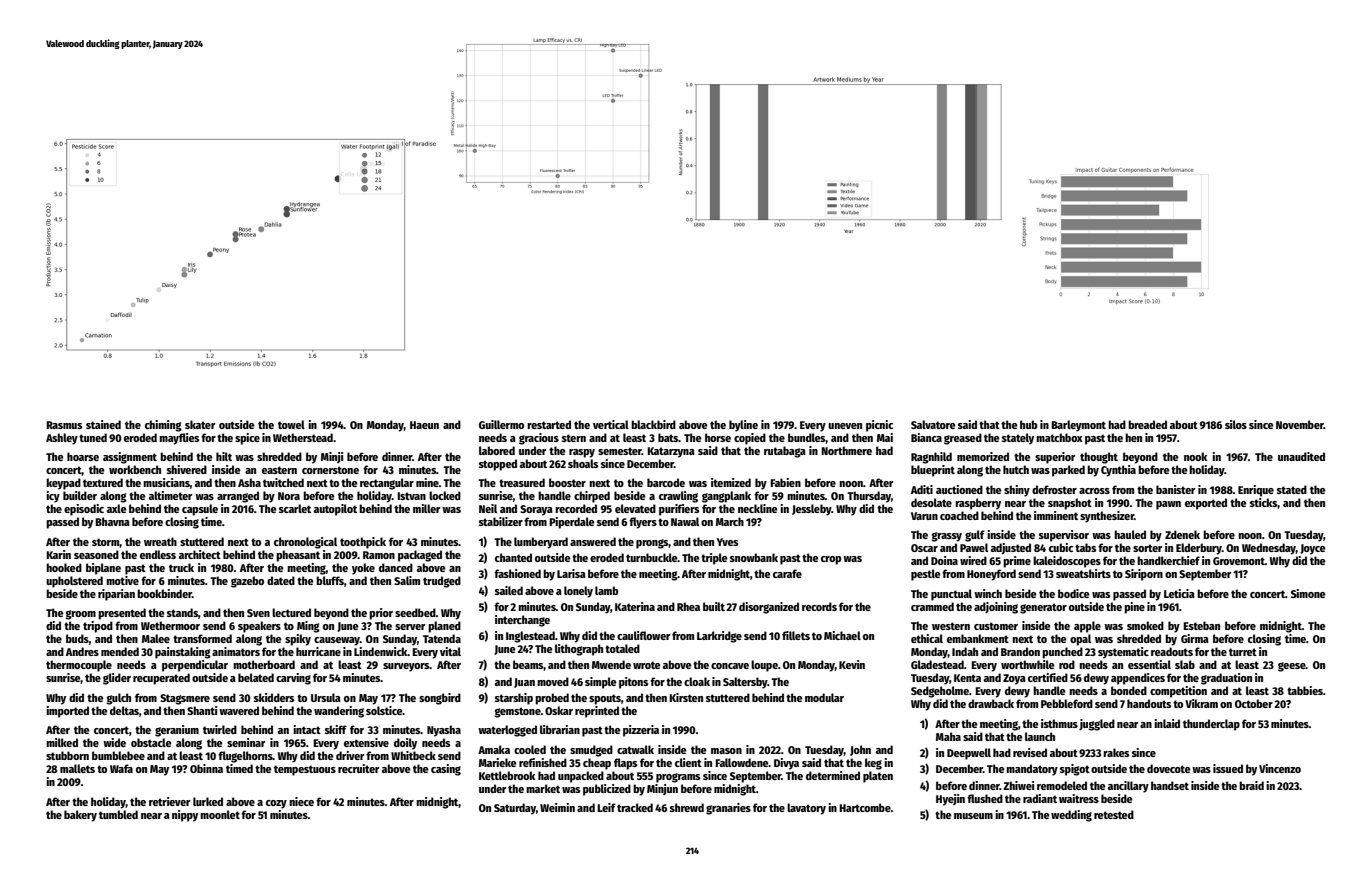 This image has height=887, width=1372. What do you see at coordinates (1123, 653) in the image?
I see `systematic` at bounding box center [1123, 653].
